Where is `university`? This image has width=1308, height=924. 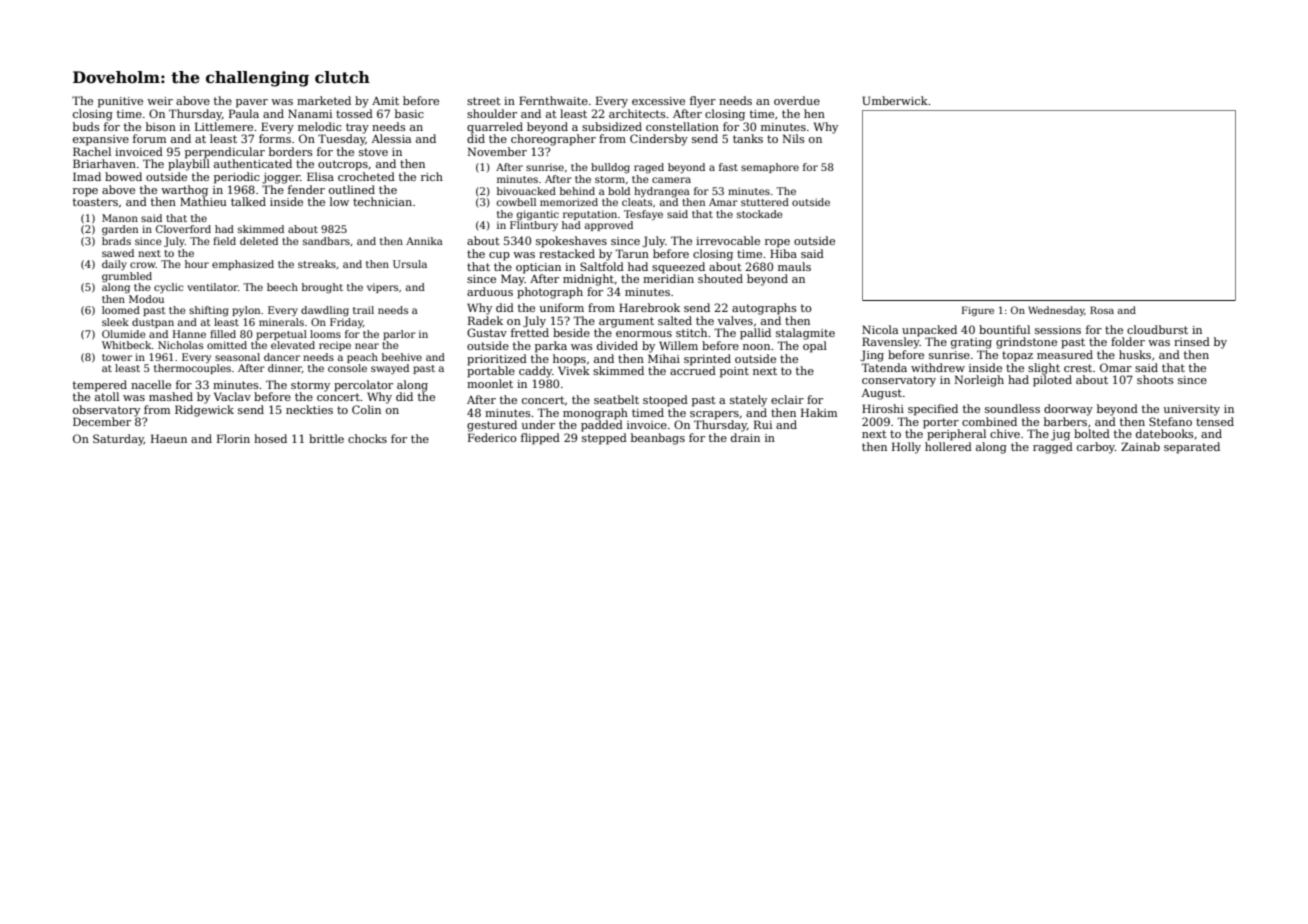 university is located at coordinates (1192, 410).
